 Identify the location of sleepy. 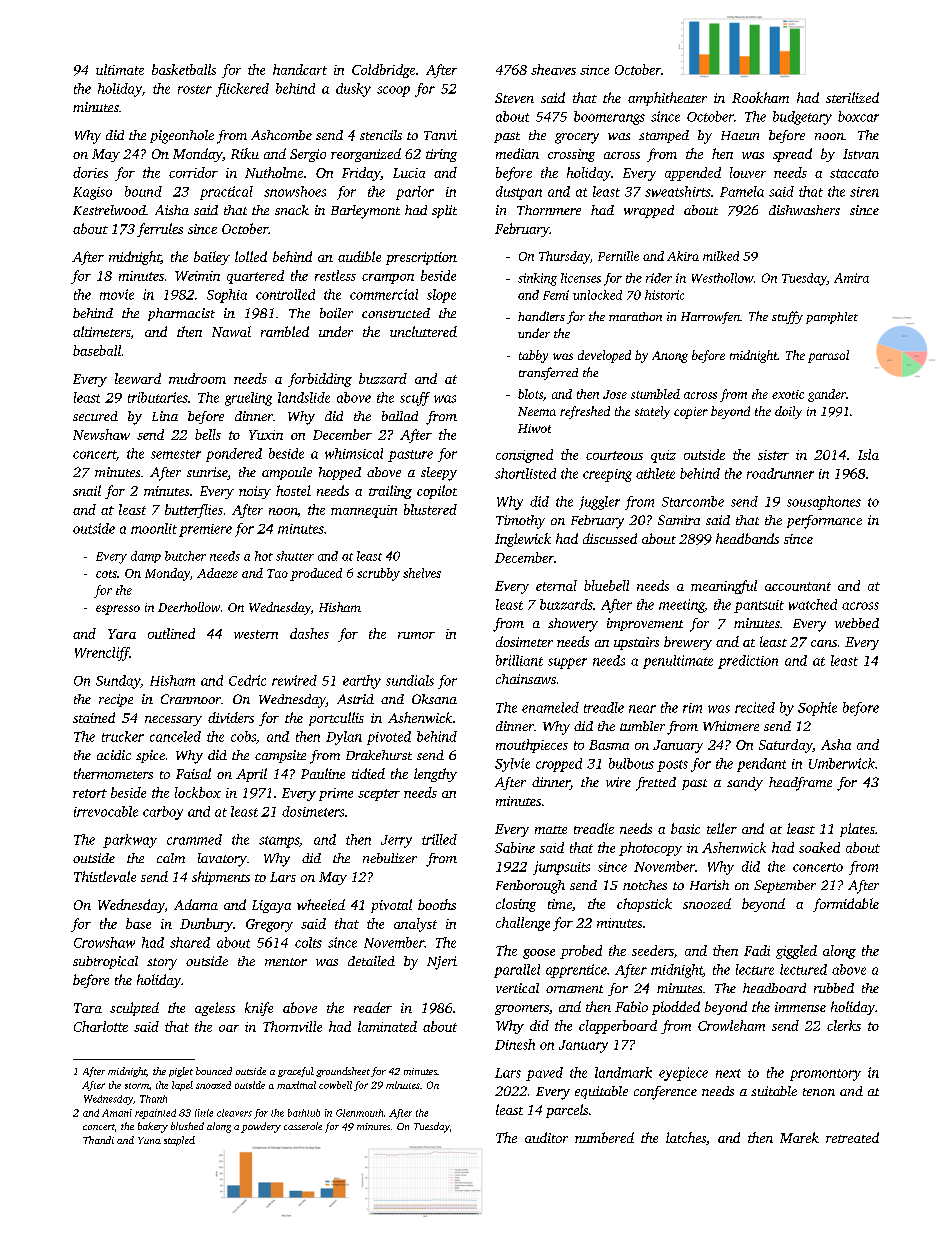
(439, 474).
